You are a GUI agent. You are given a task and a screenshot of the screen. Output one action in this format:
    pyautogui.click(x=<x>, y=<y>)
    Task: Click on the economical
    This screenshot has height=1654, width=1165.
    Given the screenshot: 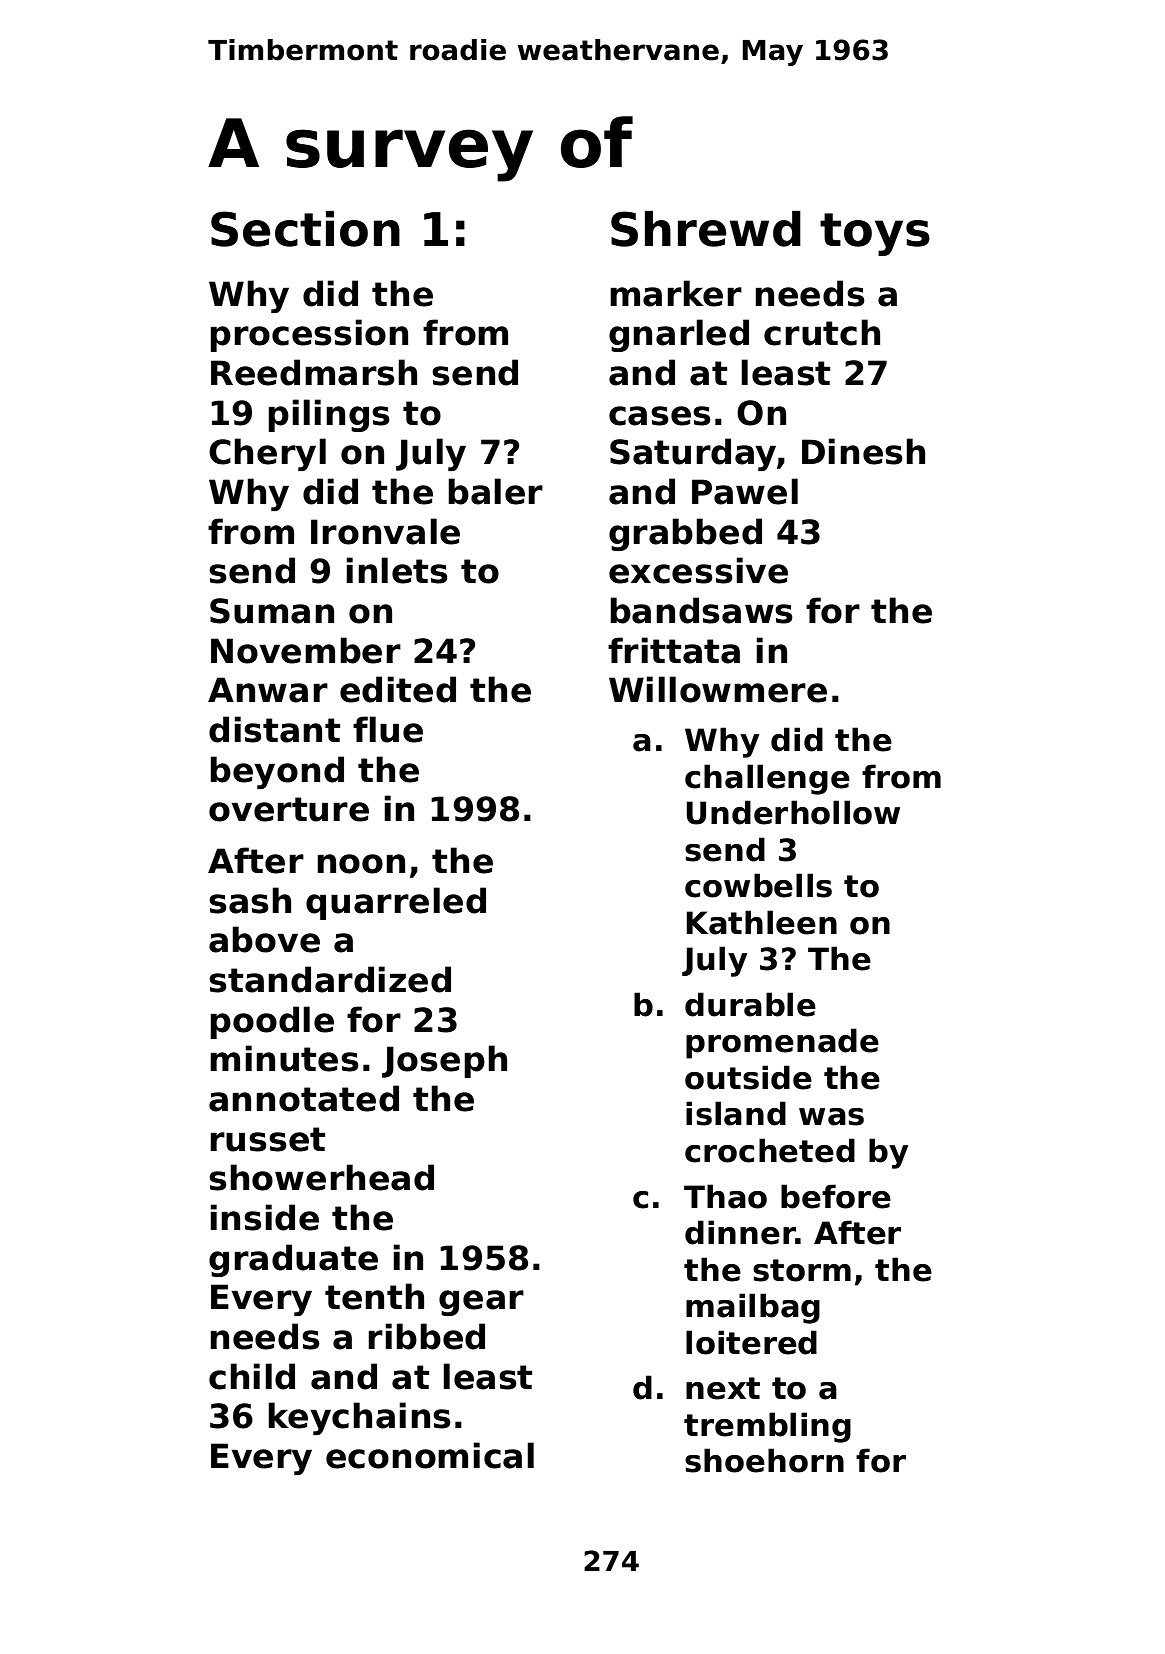 What is the action you would take?
    pyautogui.click(x=430, y=1455)
